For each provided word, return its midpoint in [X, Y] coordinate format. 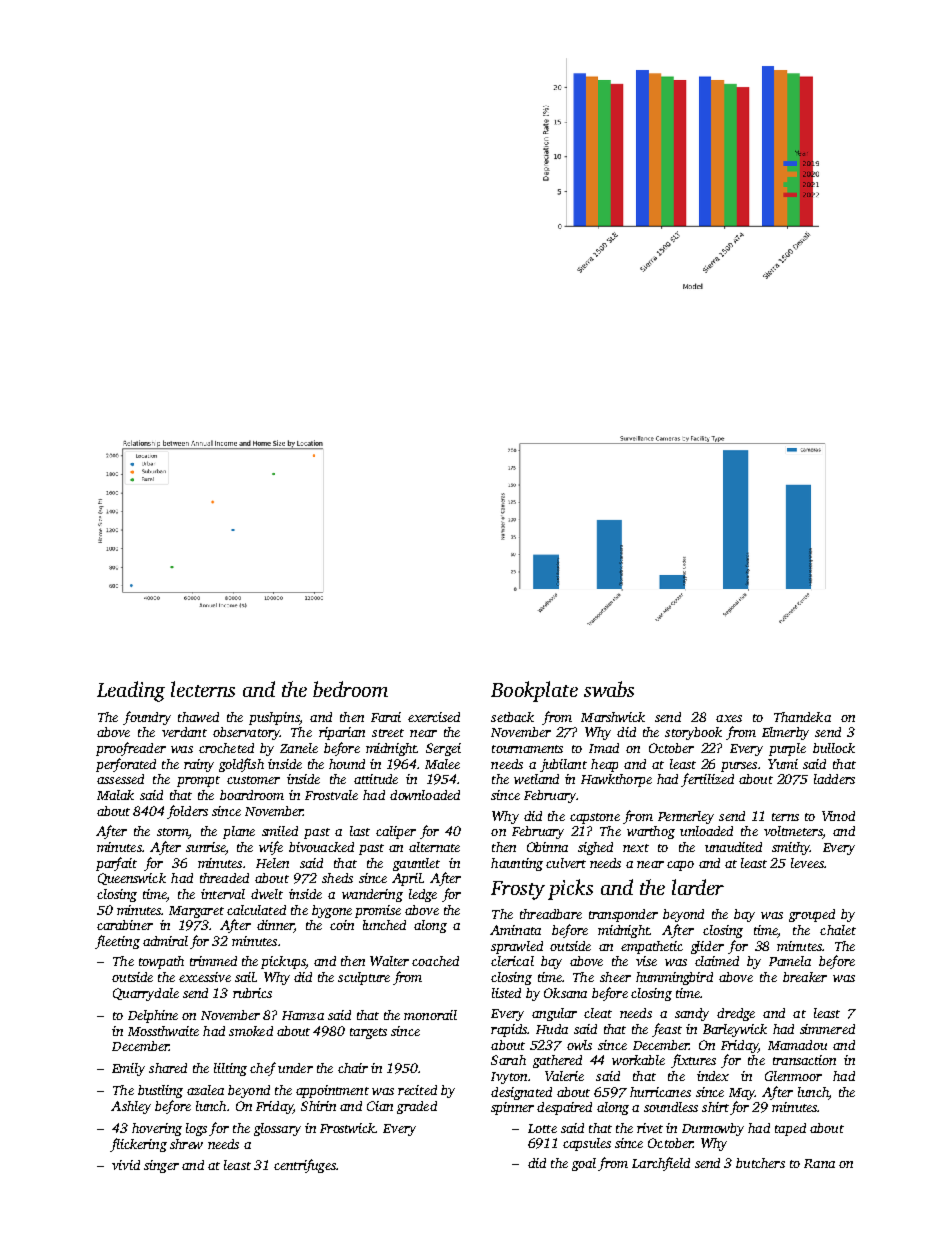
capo [680, 866]
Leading [131, 691]
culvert [566, 863]
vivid [126, 1165]
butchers [760, 1163]
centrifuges [305, 1166]
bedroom [350, 689]
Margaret [196, 912]
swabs [609, 689]
